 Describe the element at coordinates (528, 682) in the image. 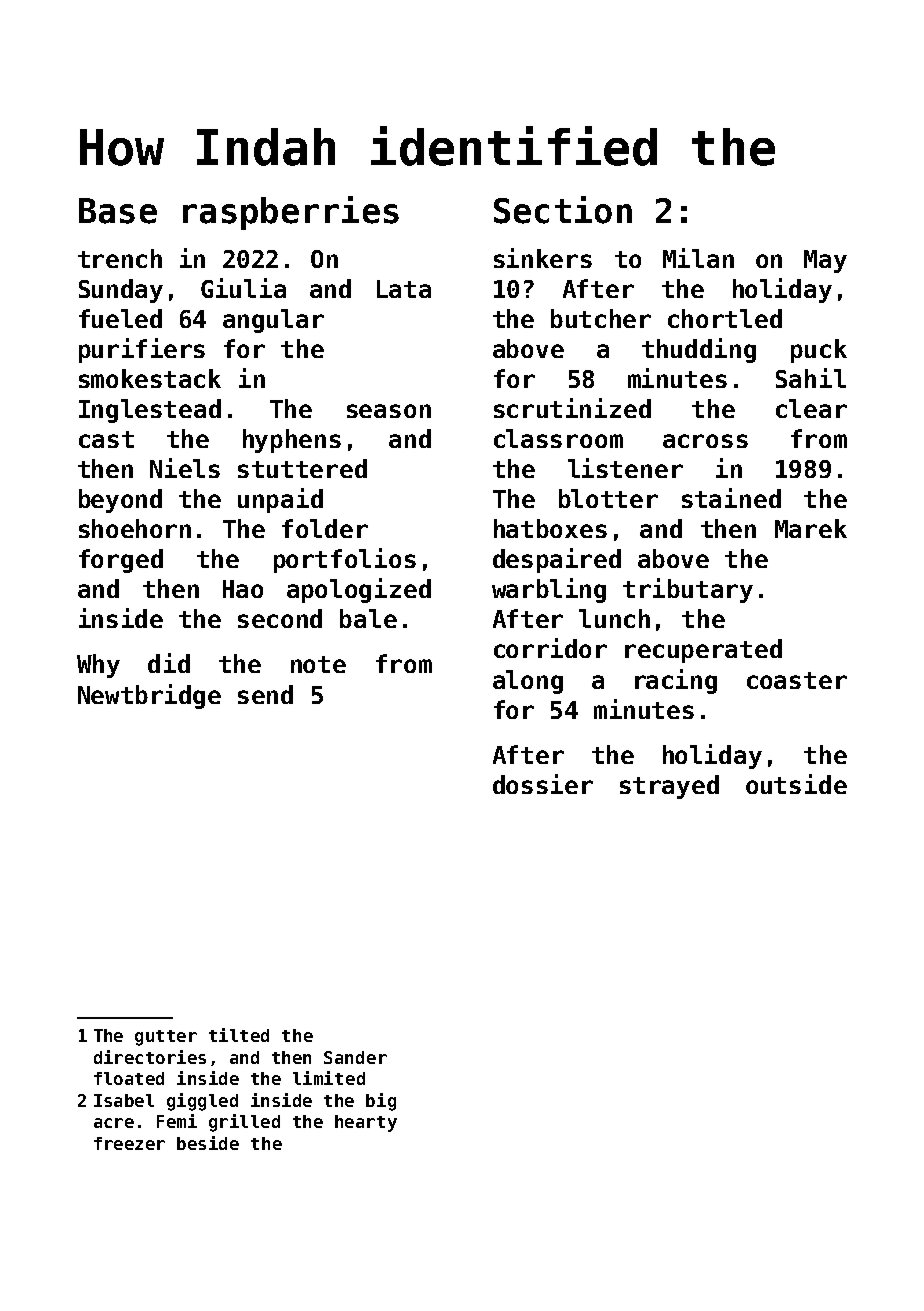

I see `along` at that location.
